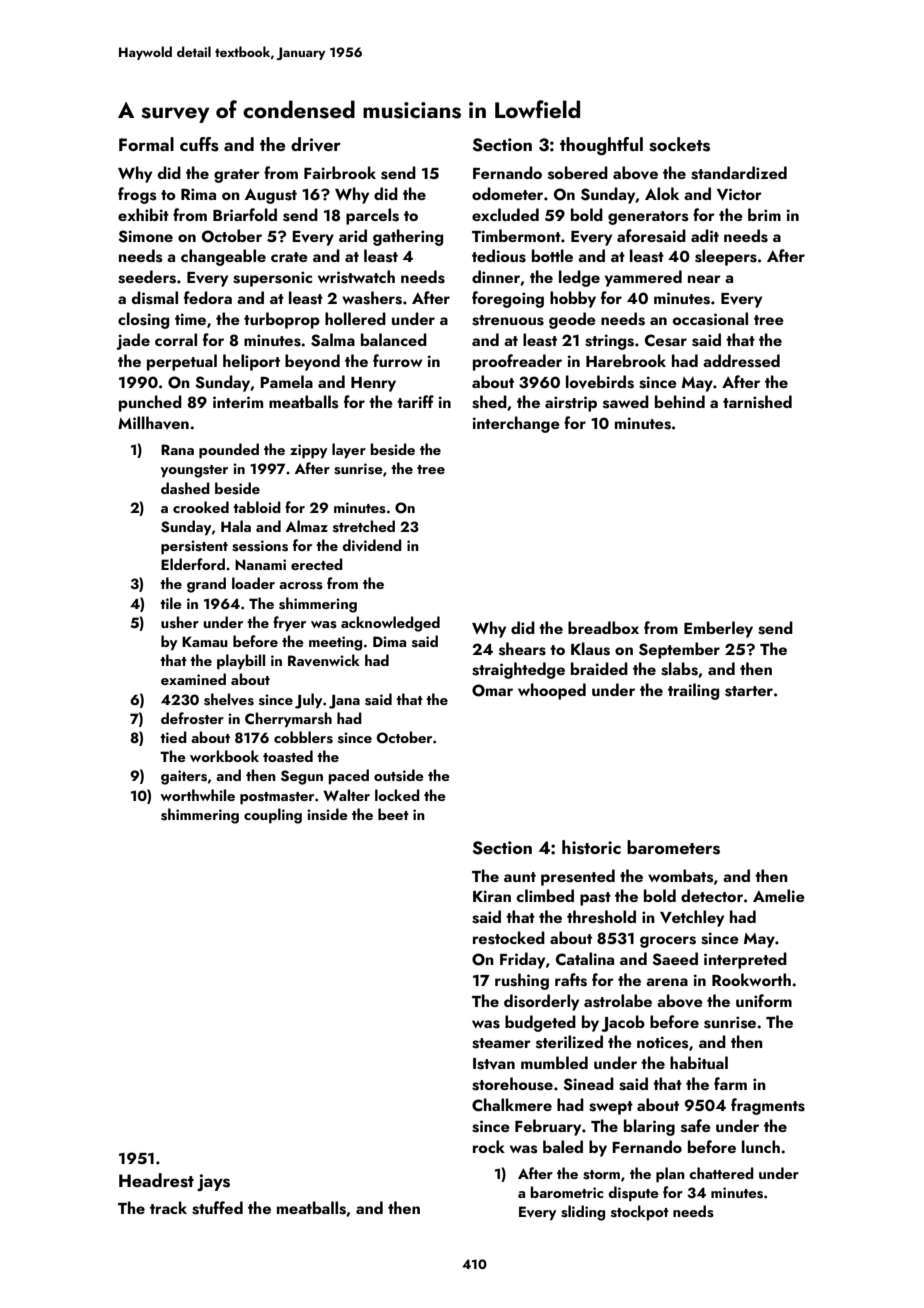  Describe the element at coordinates (571, 404) in the image. I see `airstrip` at that location.
